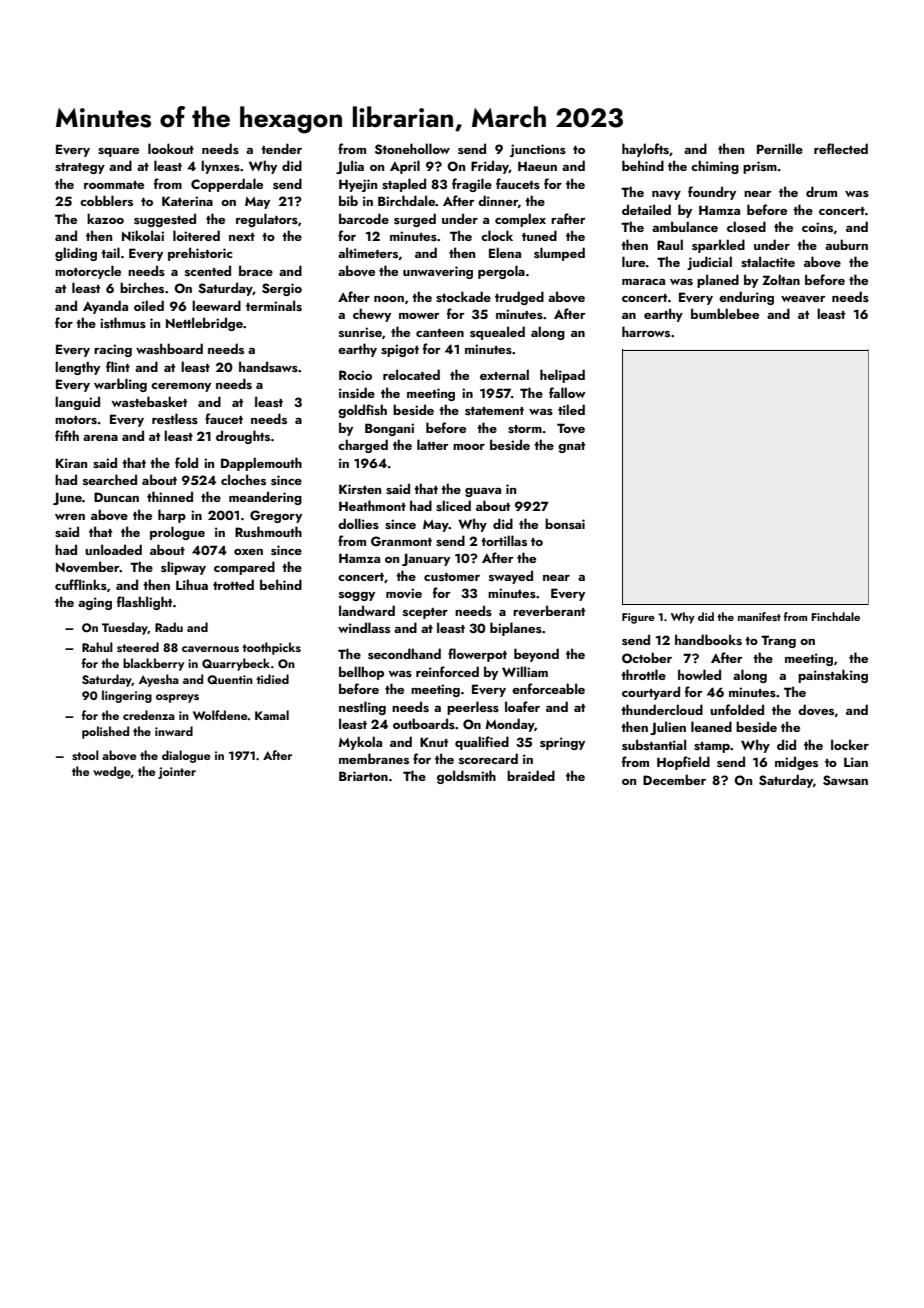  I want to click on square, so click(118, 152).
